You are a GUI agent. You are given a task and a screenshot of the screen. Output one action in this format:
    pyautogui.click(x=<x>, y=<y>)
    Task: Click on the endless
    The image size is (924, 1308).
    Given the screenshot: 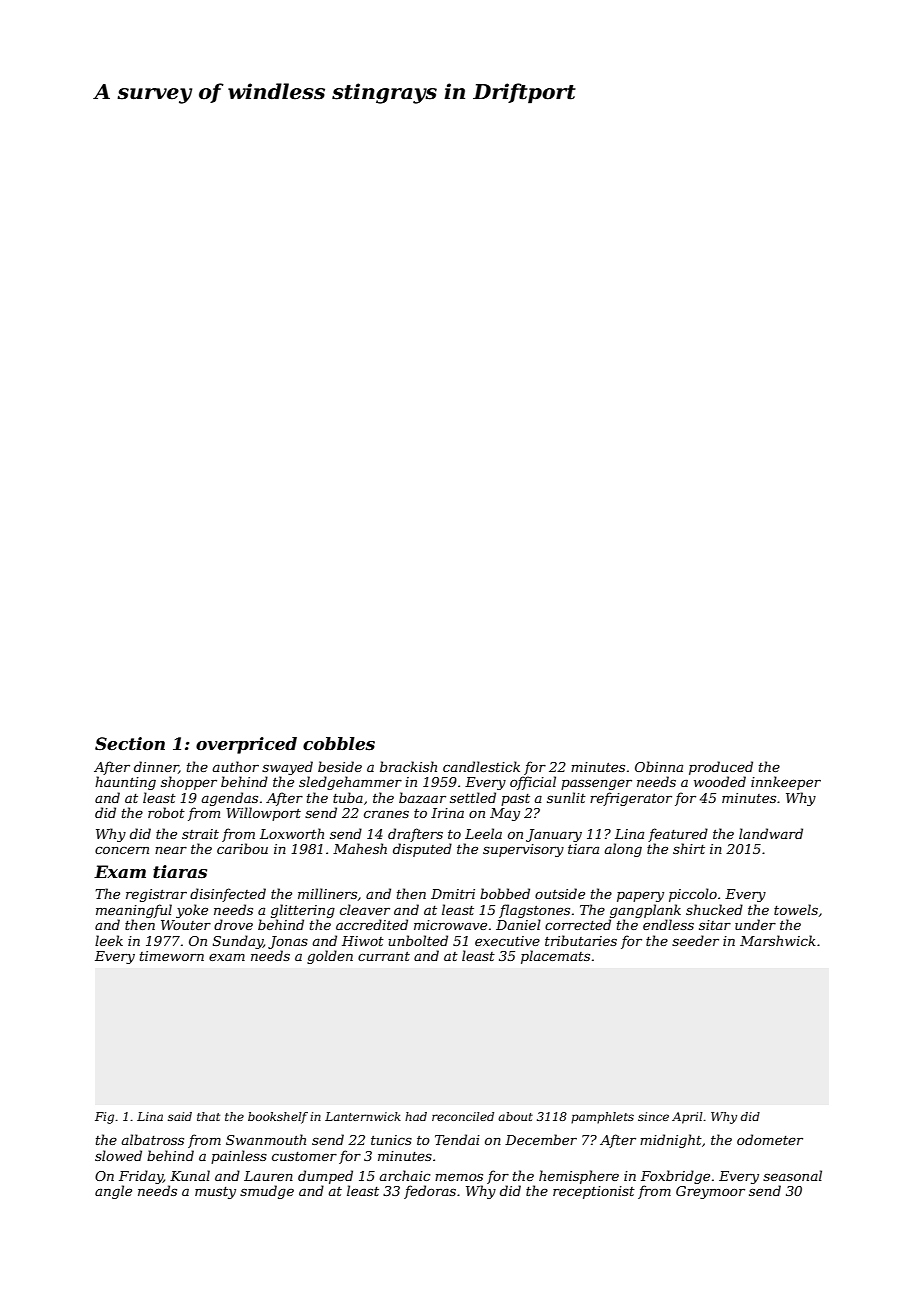 What is the action you would take?
    pyautogui.click(x=668, y=924)
